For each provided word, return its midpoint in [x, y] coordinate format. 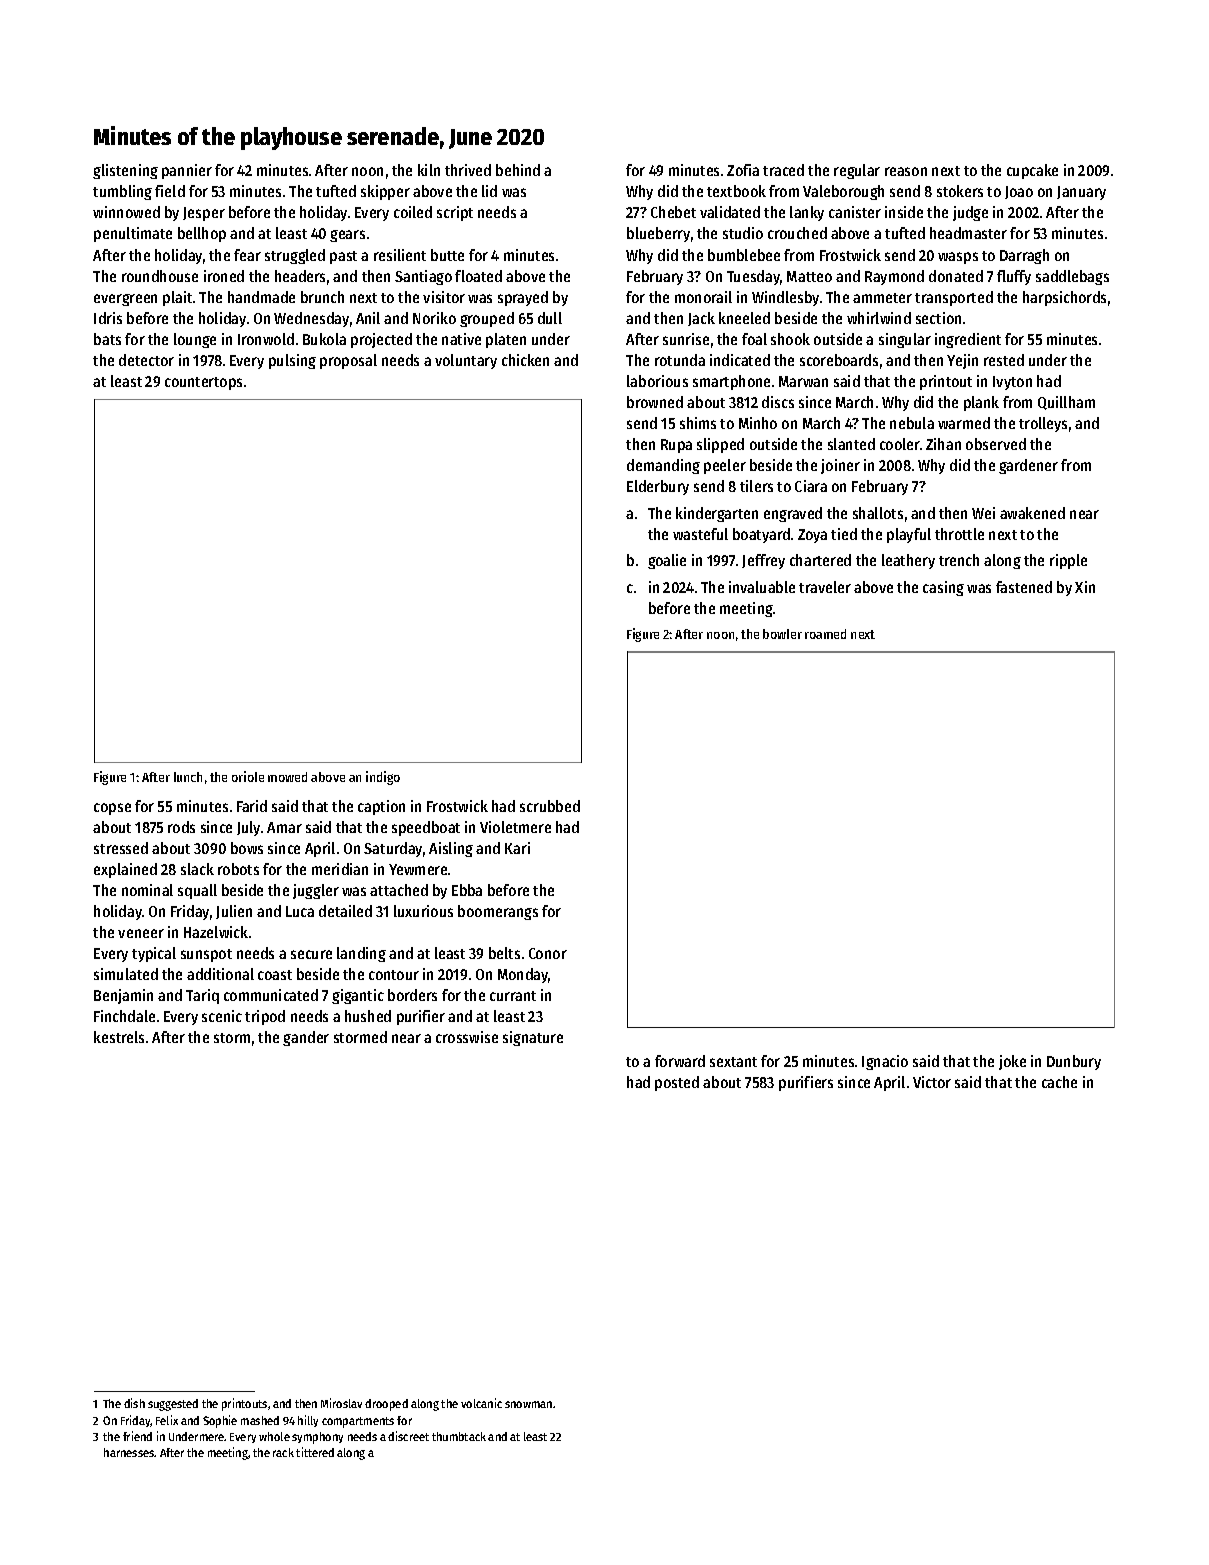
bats [107, 339]
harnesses [129, 1452]
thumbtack [459, 1436]
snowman [528, 1404]
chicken [525, 360]
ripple [1068, 561]
